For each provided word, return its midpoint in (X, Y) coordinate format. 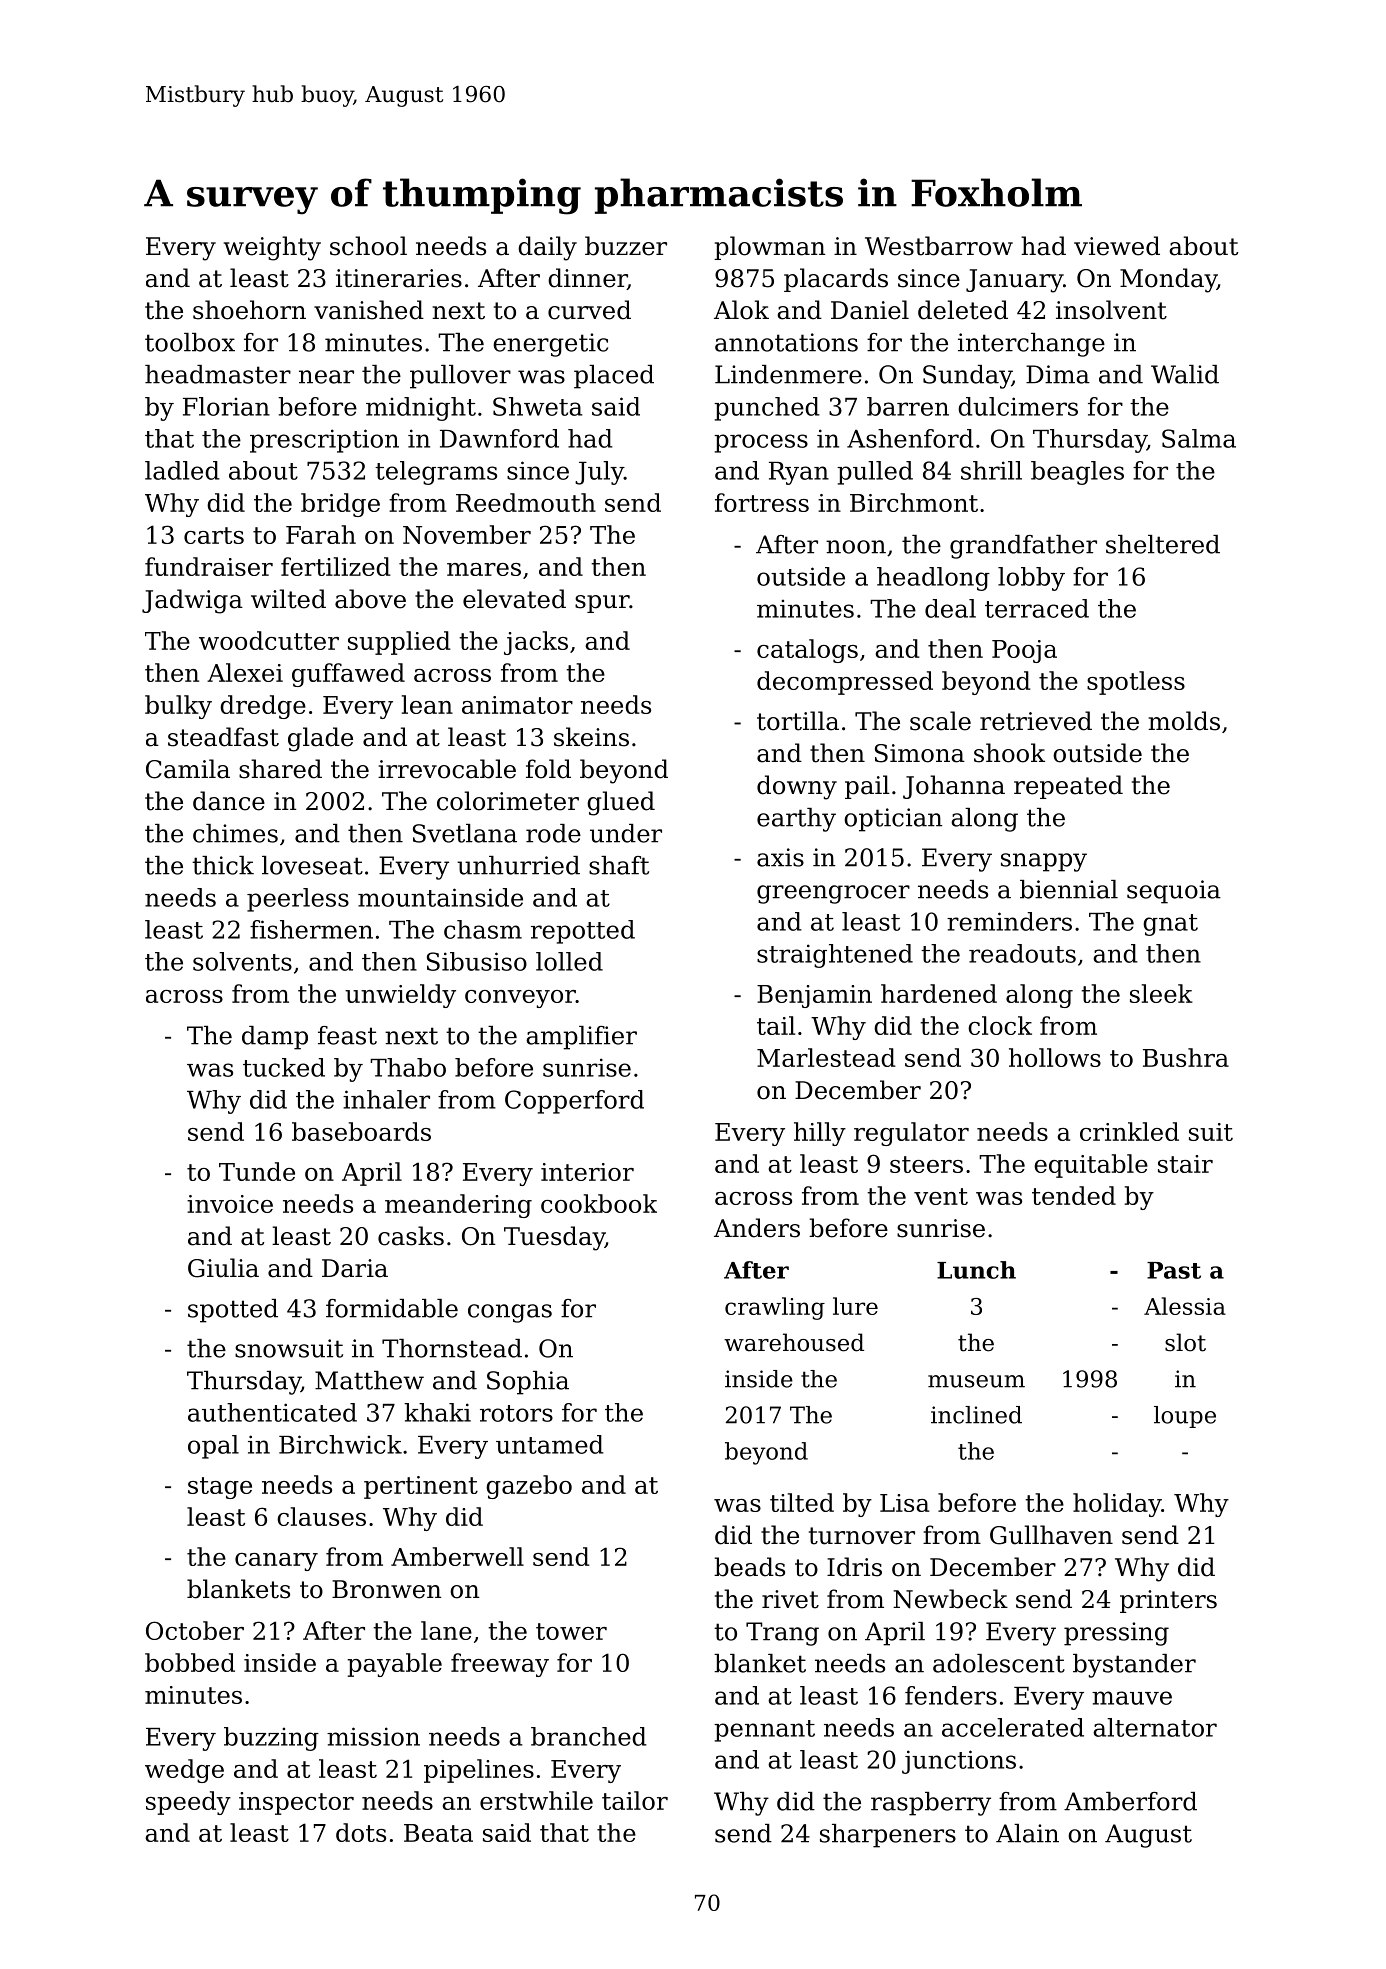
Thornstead (452, 1348)
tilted (802, 1502)
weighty (272, 248)
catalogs (807, 651)
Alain (1027, 1833)
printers (1168, 1601)
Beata (438, 1833)
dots (361, 1832)
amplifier (581, 1038)
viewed (1117, 246)
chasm (483, 929)
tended (1074, 1195)
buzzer (626, 246)
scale (940, 721)
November (467, 534)
